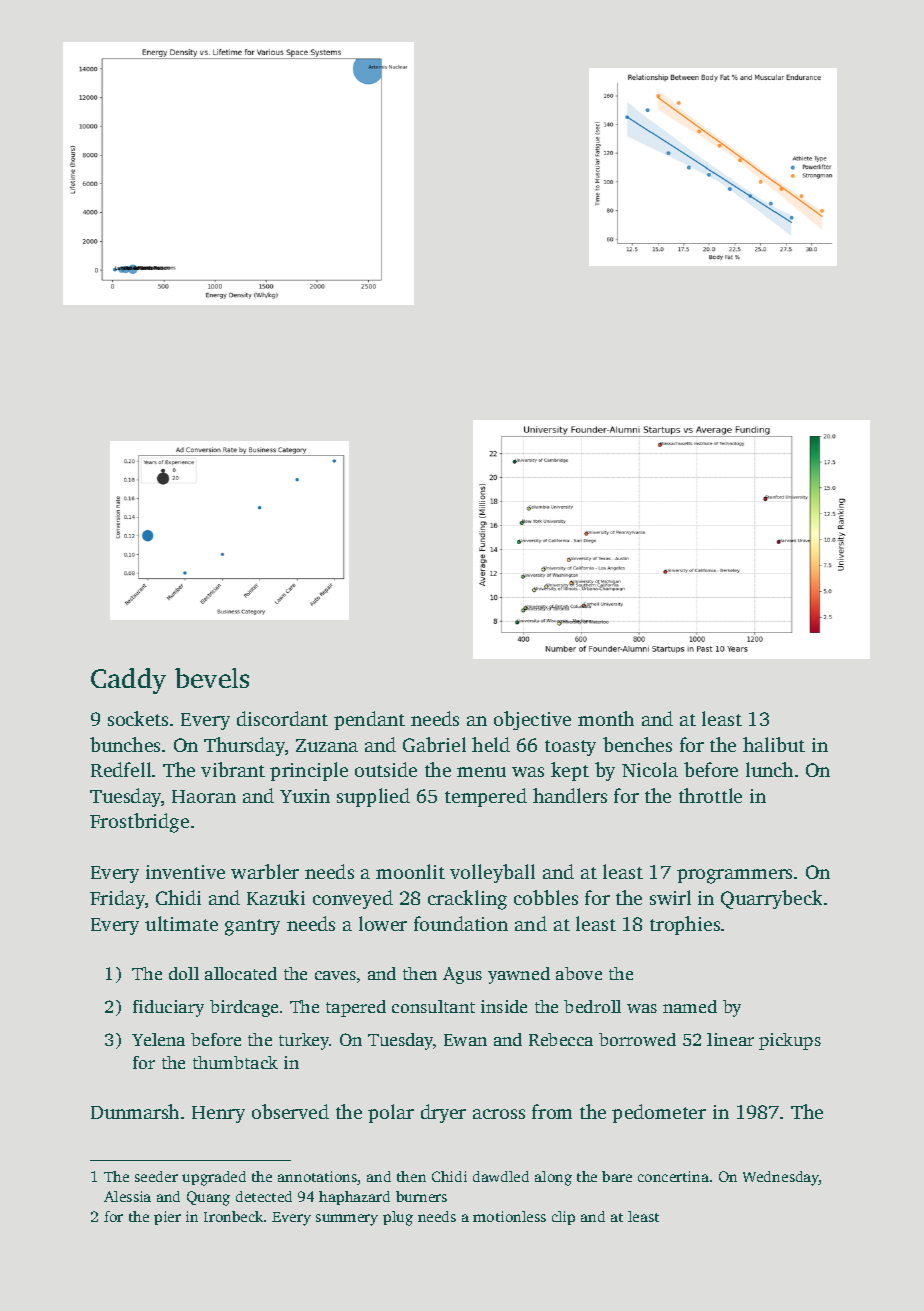 This image has height=1311, width=924. I want to click on linear, so click(730, 1039).
